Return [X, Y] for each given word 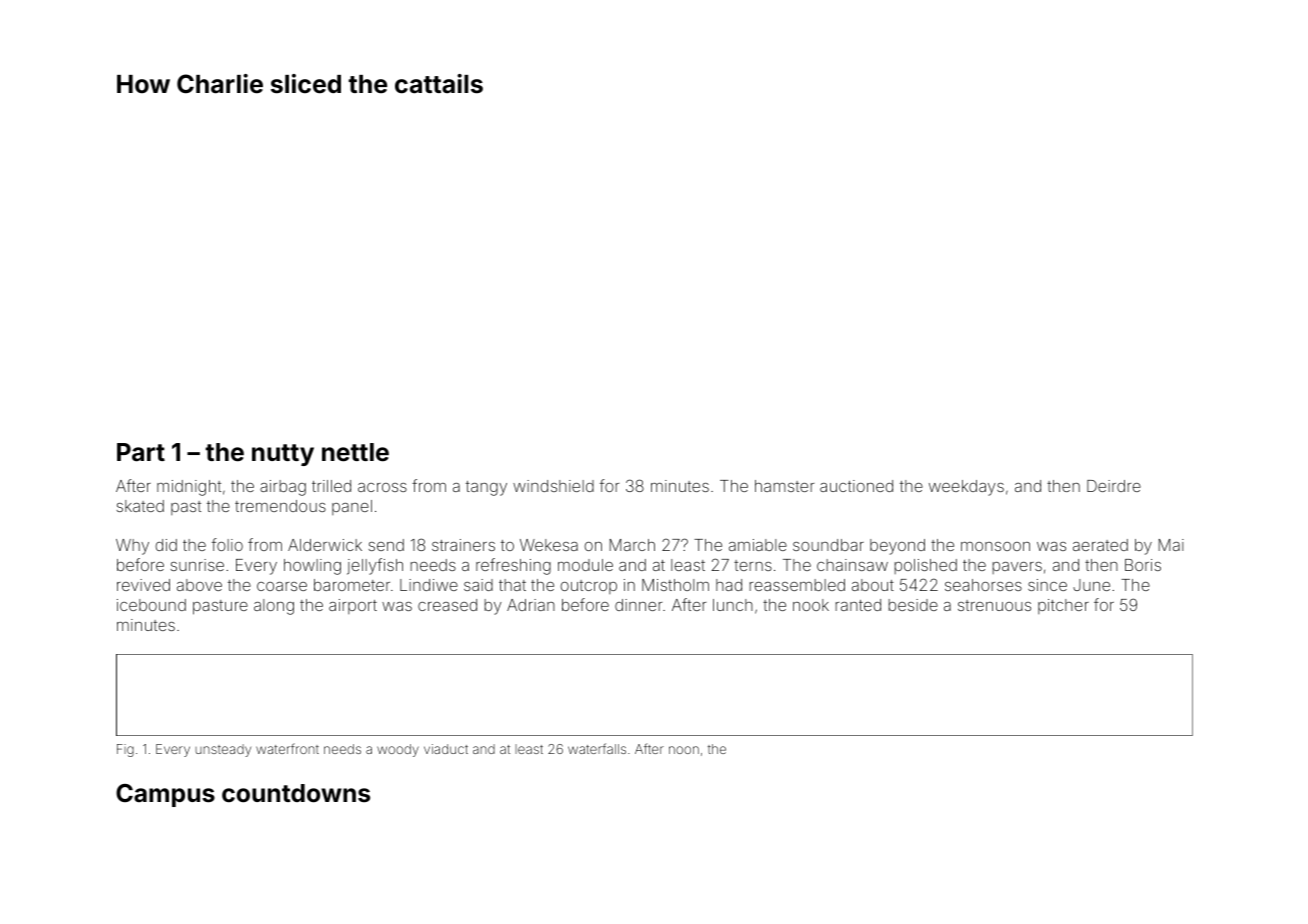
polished [925, 566]
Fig [125, 750]
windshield [553, 486]
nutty [283, 455]
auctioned [856, 486]
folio [227, 544]
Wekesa [549, 545]
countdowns [296, 793]
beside [913, 605]
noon [684, 750]
